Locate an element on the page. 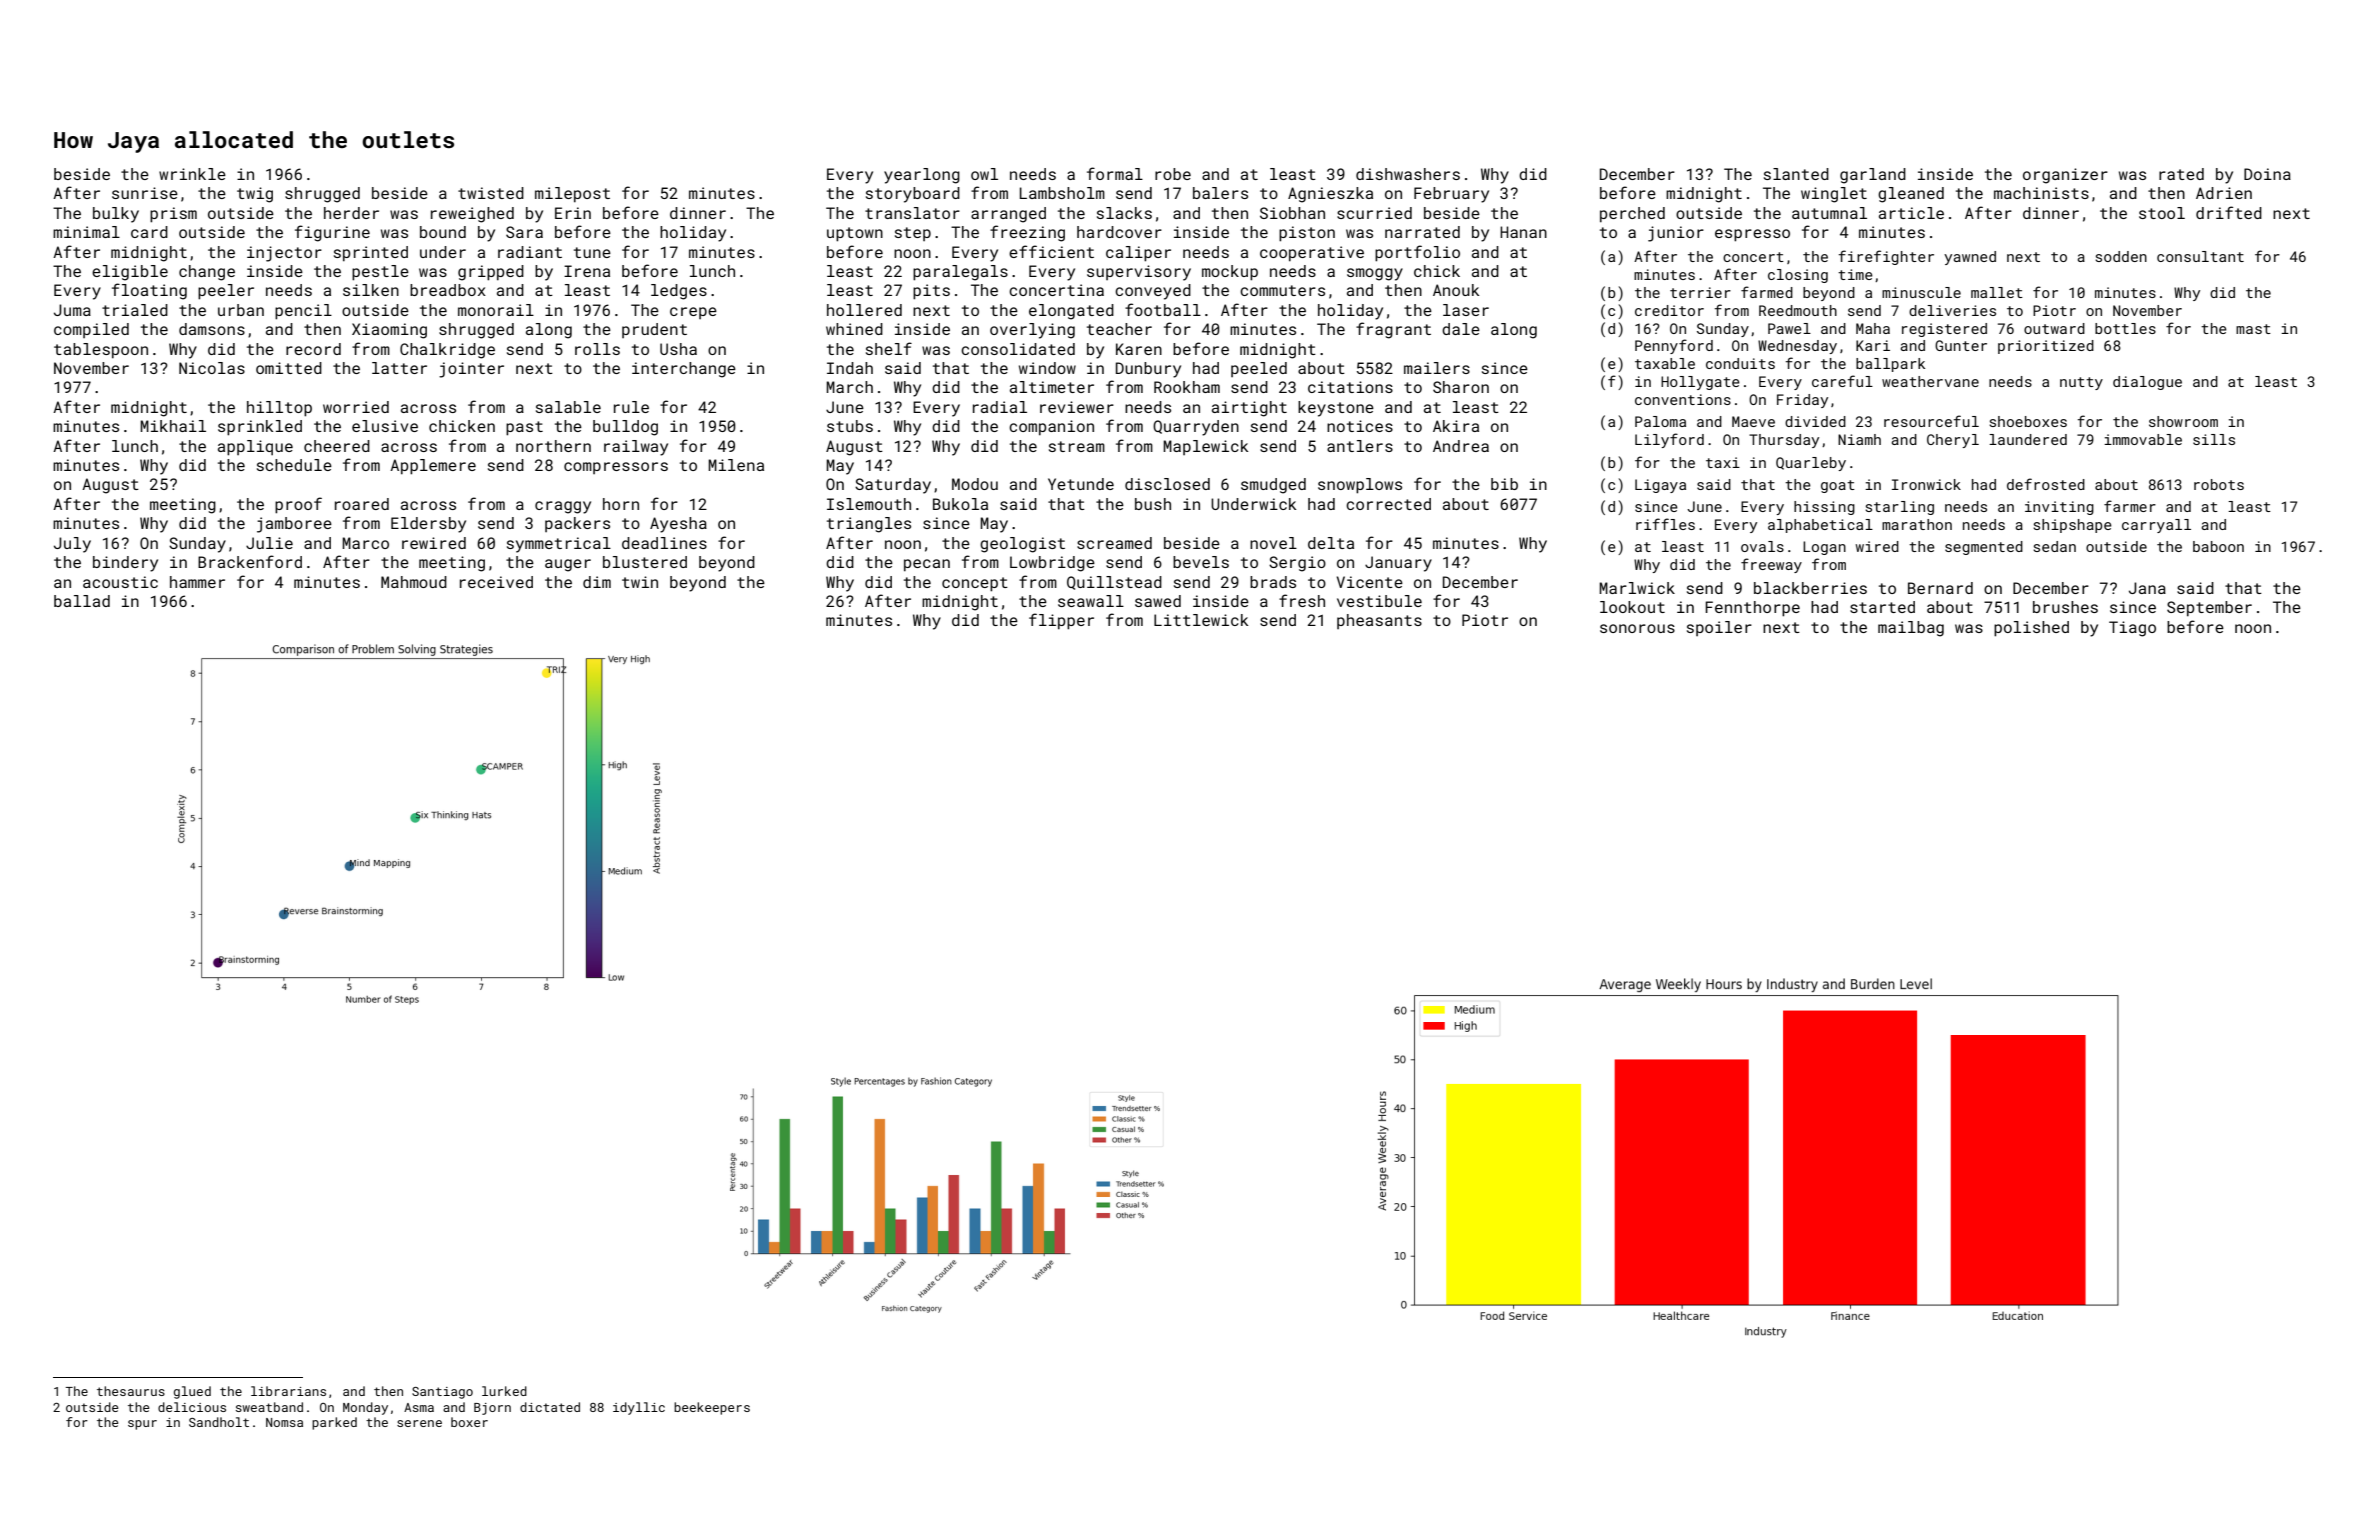  Nomsa is located at coordinates (284, 1422).
